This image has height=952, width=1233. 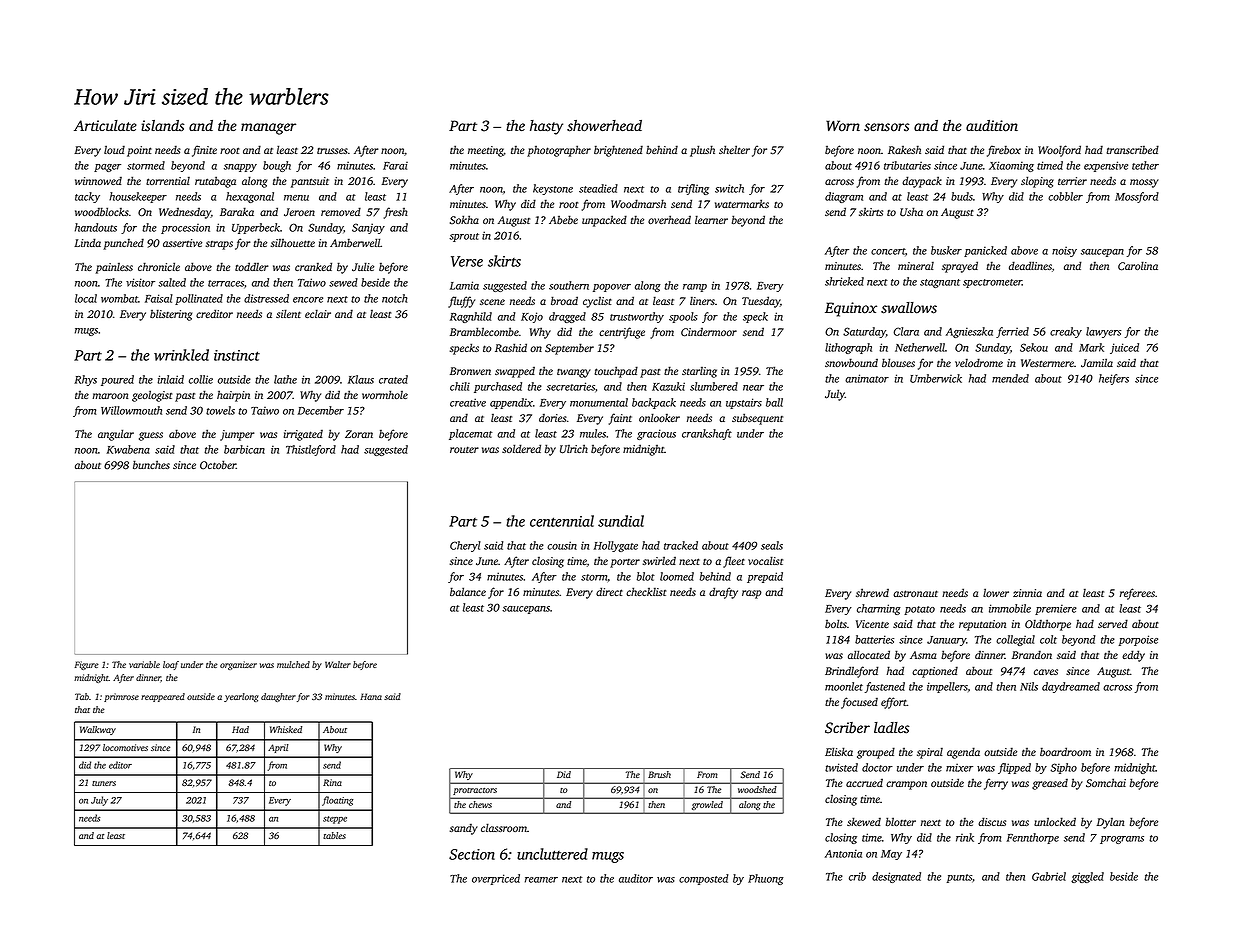 I want to click on Usha, so click(x=911, y=212).
